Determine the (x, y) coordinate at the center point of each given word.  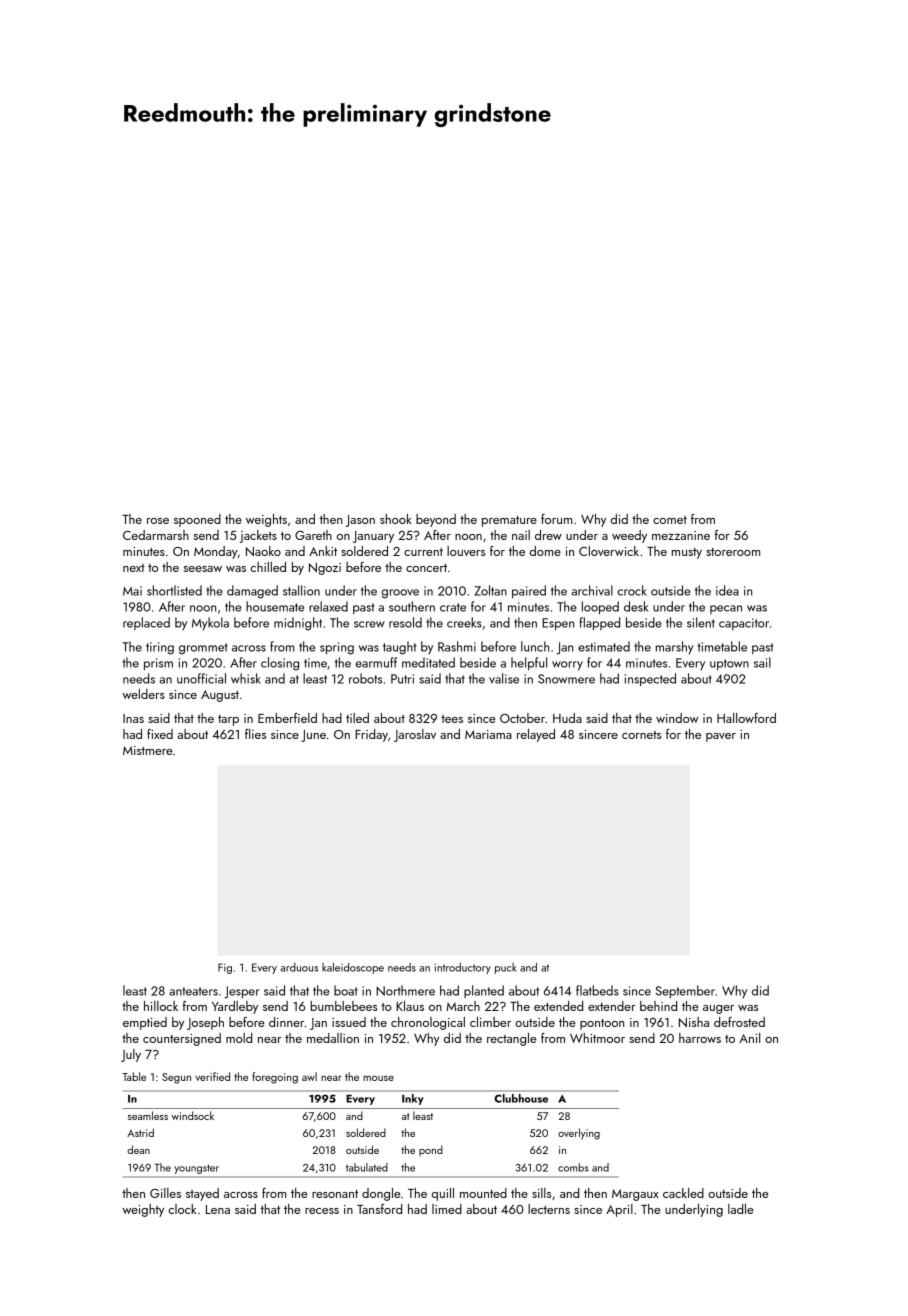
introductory (463, 968)
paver (721, 737)
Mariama (488, 734)
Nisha (694, 1022)
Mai (132, 591)
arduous (299, 967)
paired (529, 591)
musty (687, 553)
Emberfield (287, 718)
